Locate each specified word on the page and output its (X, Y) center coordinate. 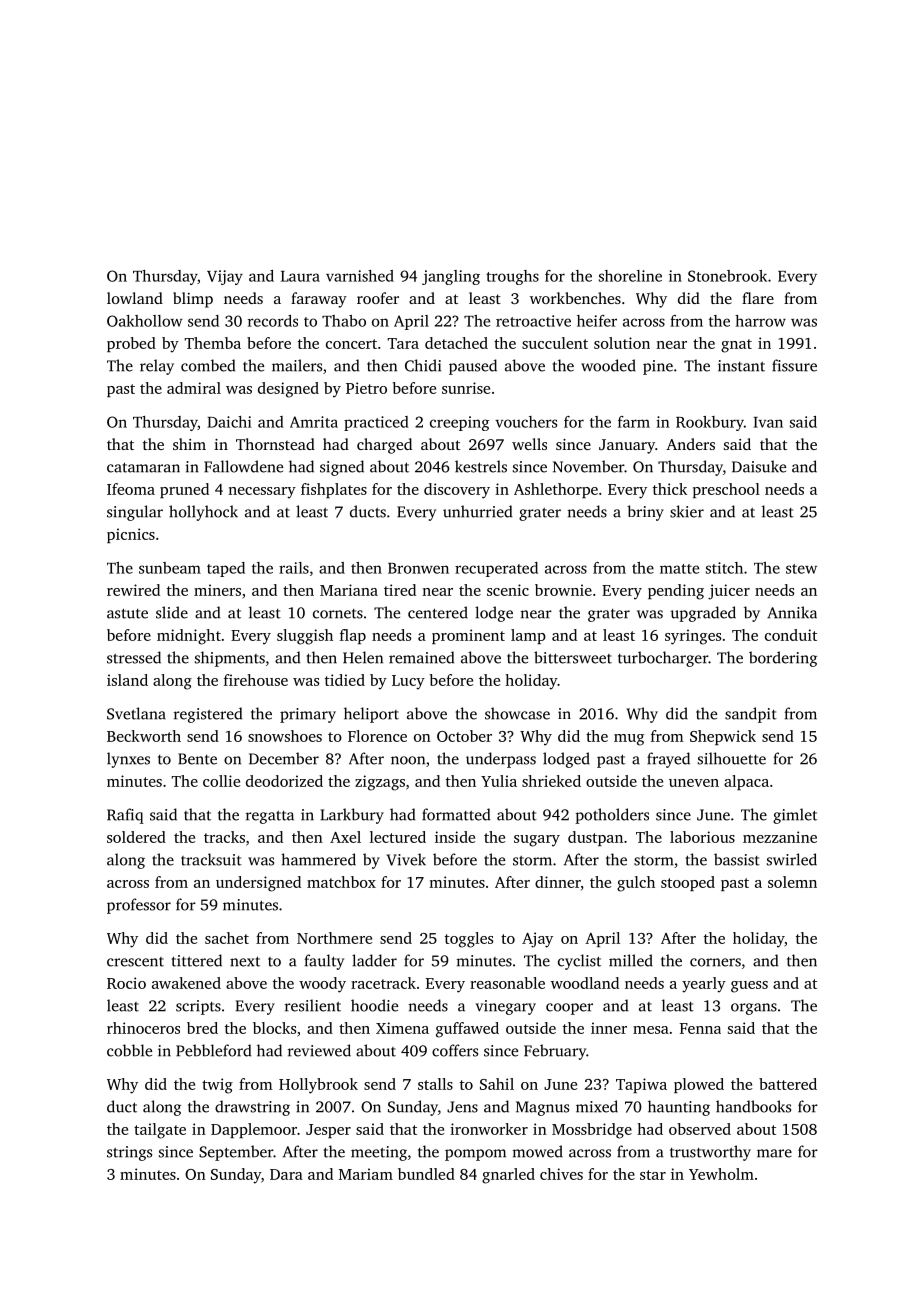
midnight (189, 637)
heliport (371, 715)
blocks (274, 1028)
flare (758, 298)
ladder (374, 960)
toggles (469, 940)
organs (754, 1009)
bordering (783, 659)
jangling (451, 277)
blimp (193, 300)
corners (715, 962)
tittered (197, 960)
